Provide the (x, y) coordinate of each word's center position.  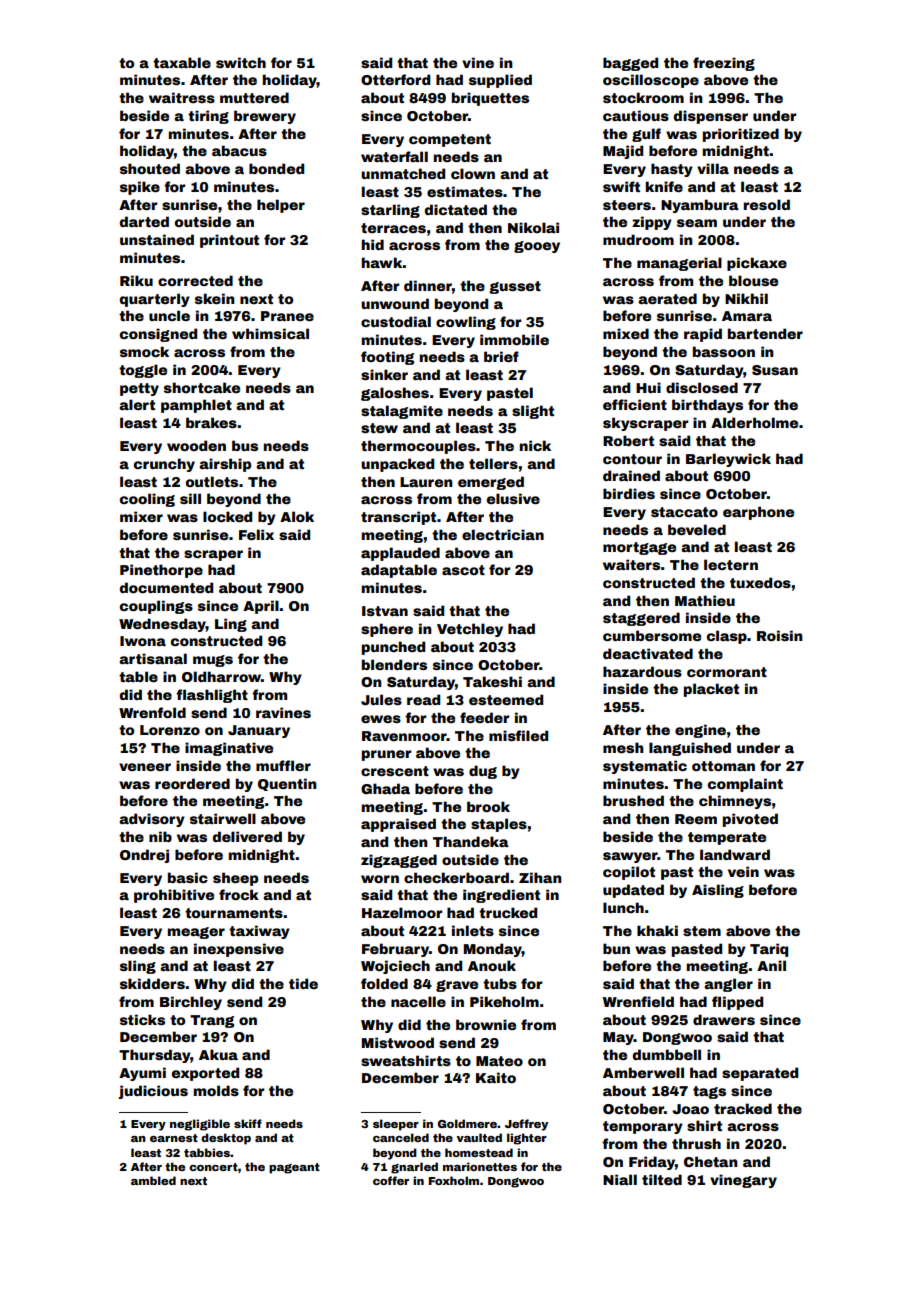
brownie (486, 1024)
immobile (514, 339)
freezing (724, 64)
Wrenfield (638, 1001)
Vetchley (470, 630)
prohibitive (174, 896)
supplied (500, 81)
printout (229, 241)
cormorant (727, 672)
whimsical (270, 333)
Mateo (499, 1061)
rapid (703, 335)
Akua (218, 1054)
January (259, 731)
